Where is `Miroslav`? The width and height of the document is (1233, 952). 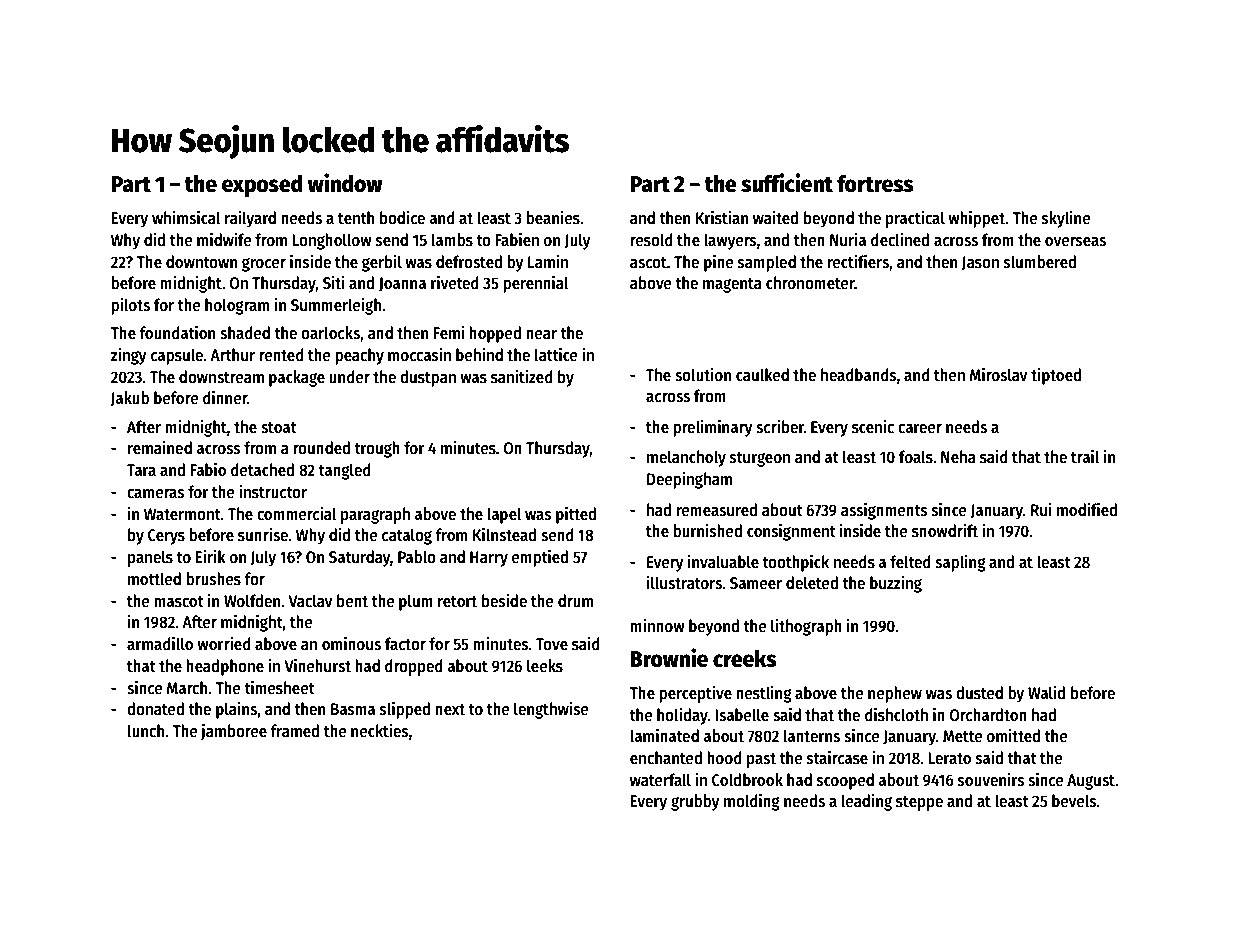
Miroslav is located at coordinates (999, 374).
